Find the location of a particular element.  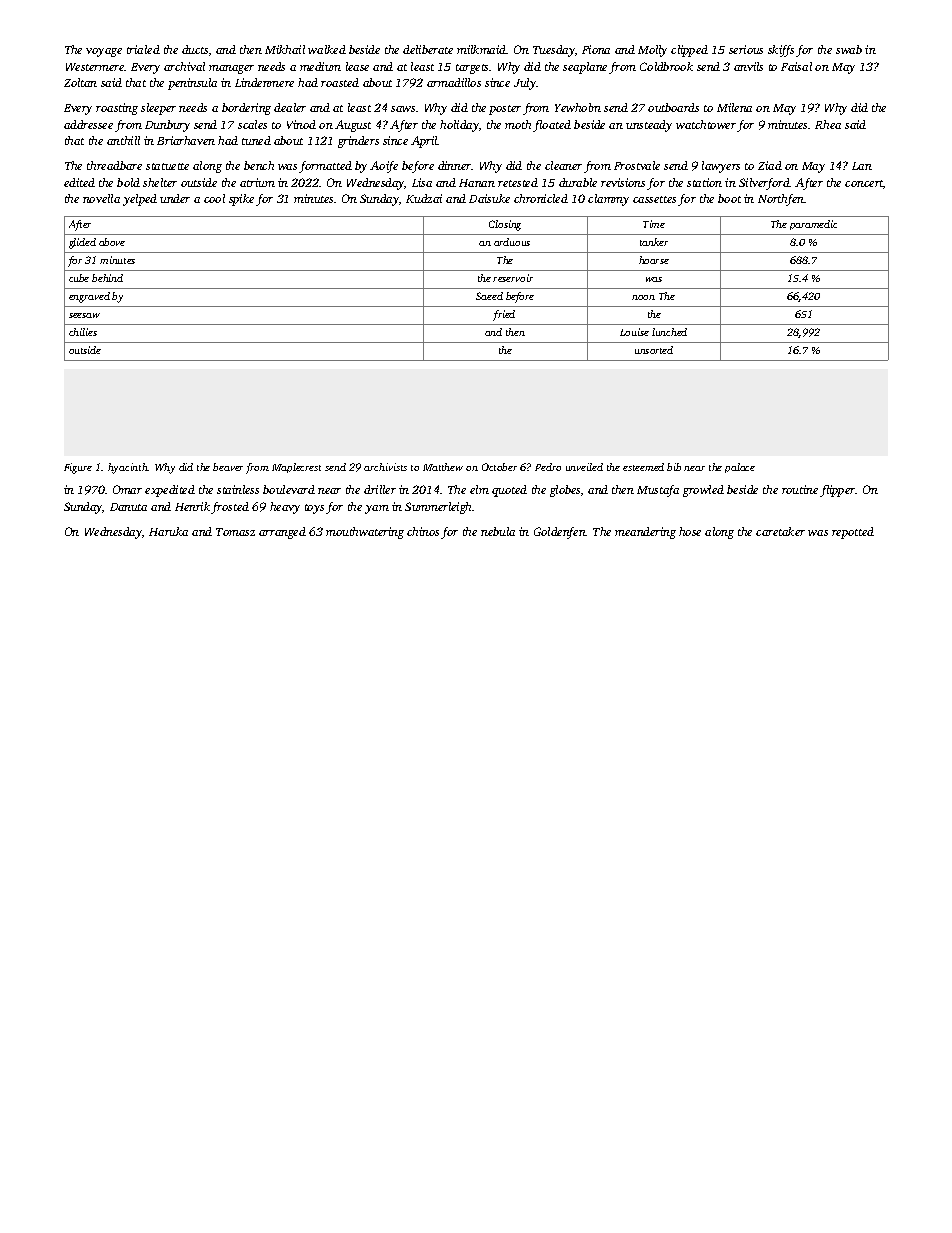

growled is located at coordinates (703, 491).
